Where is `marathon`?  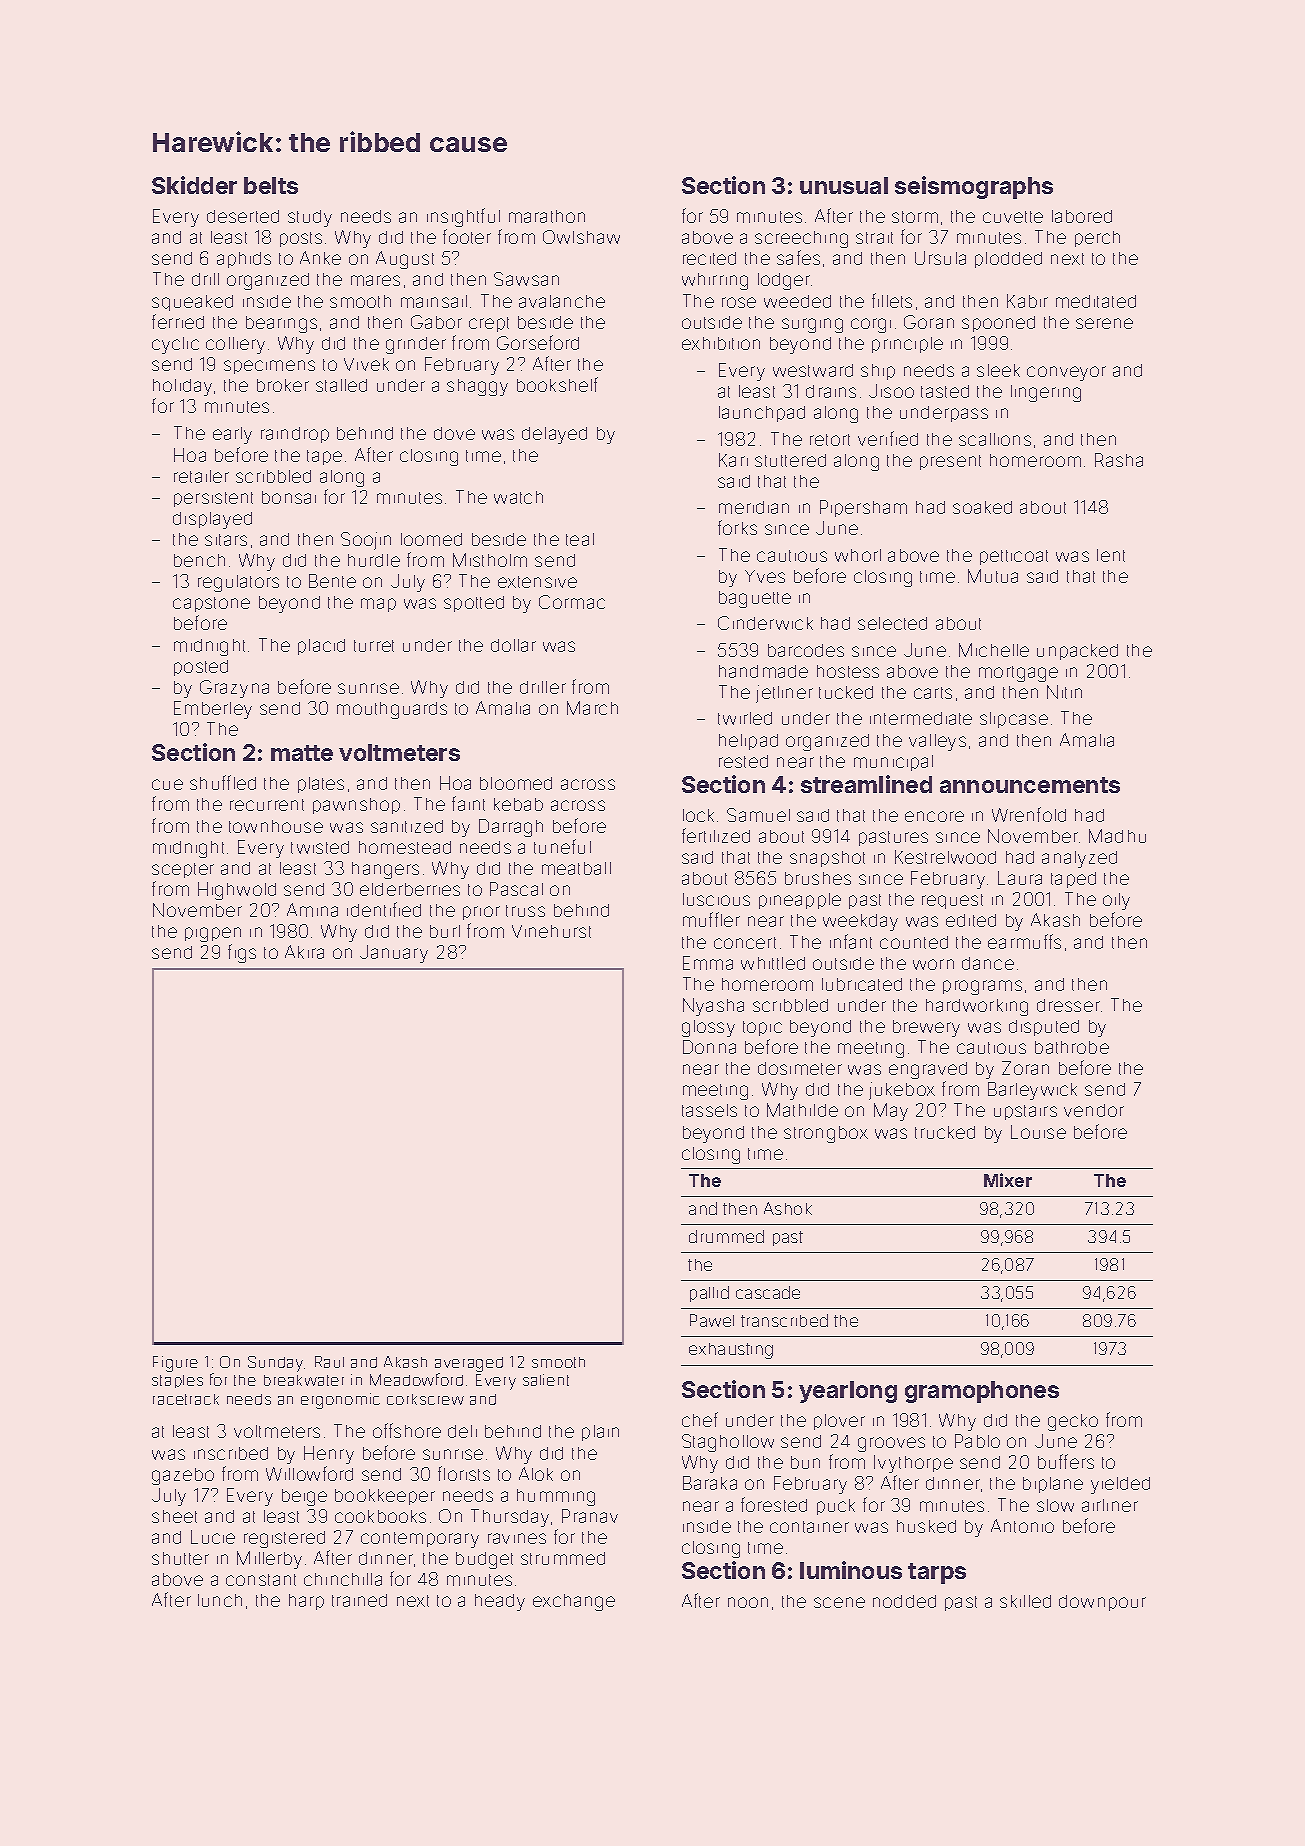 marathon is located at coordinates (547, 216).
